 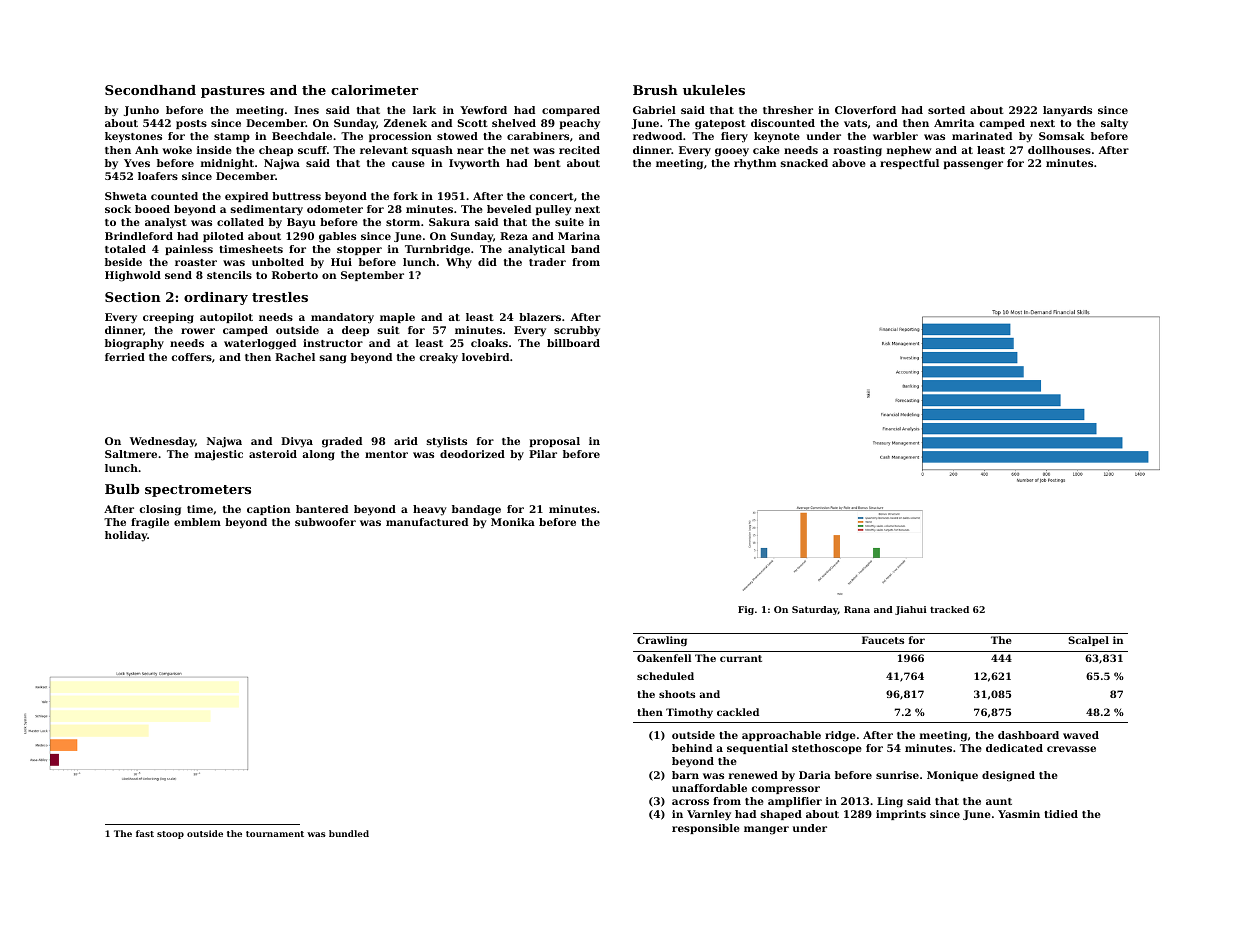 I want to click on beveled, so click(x=509, y=209).
